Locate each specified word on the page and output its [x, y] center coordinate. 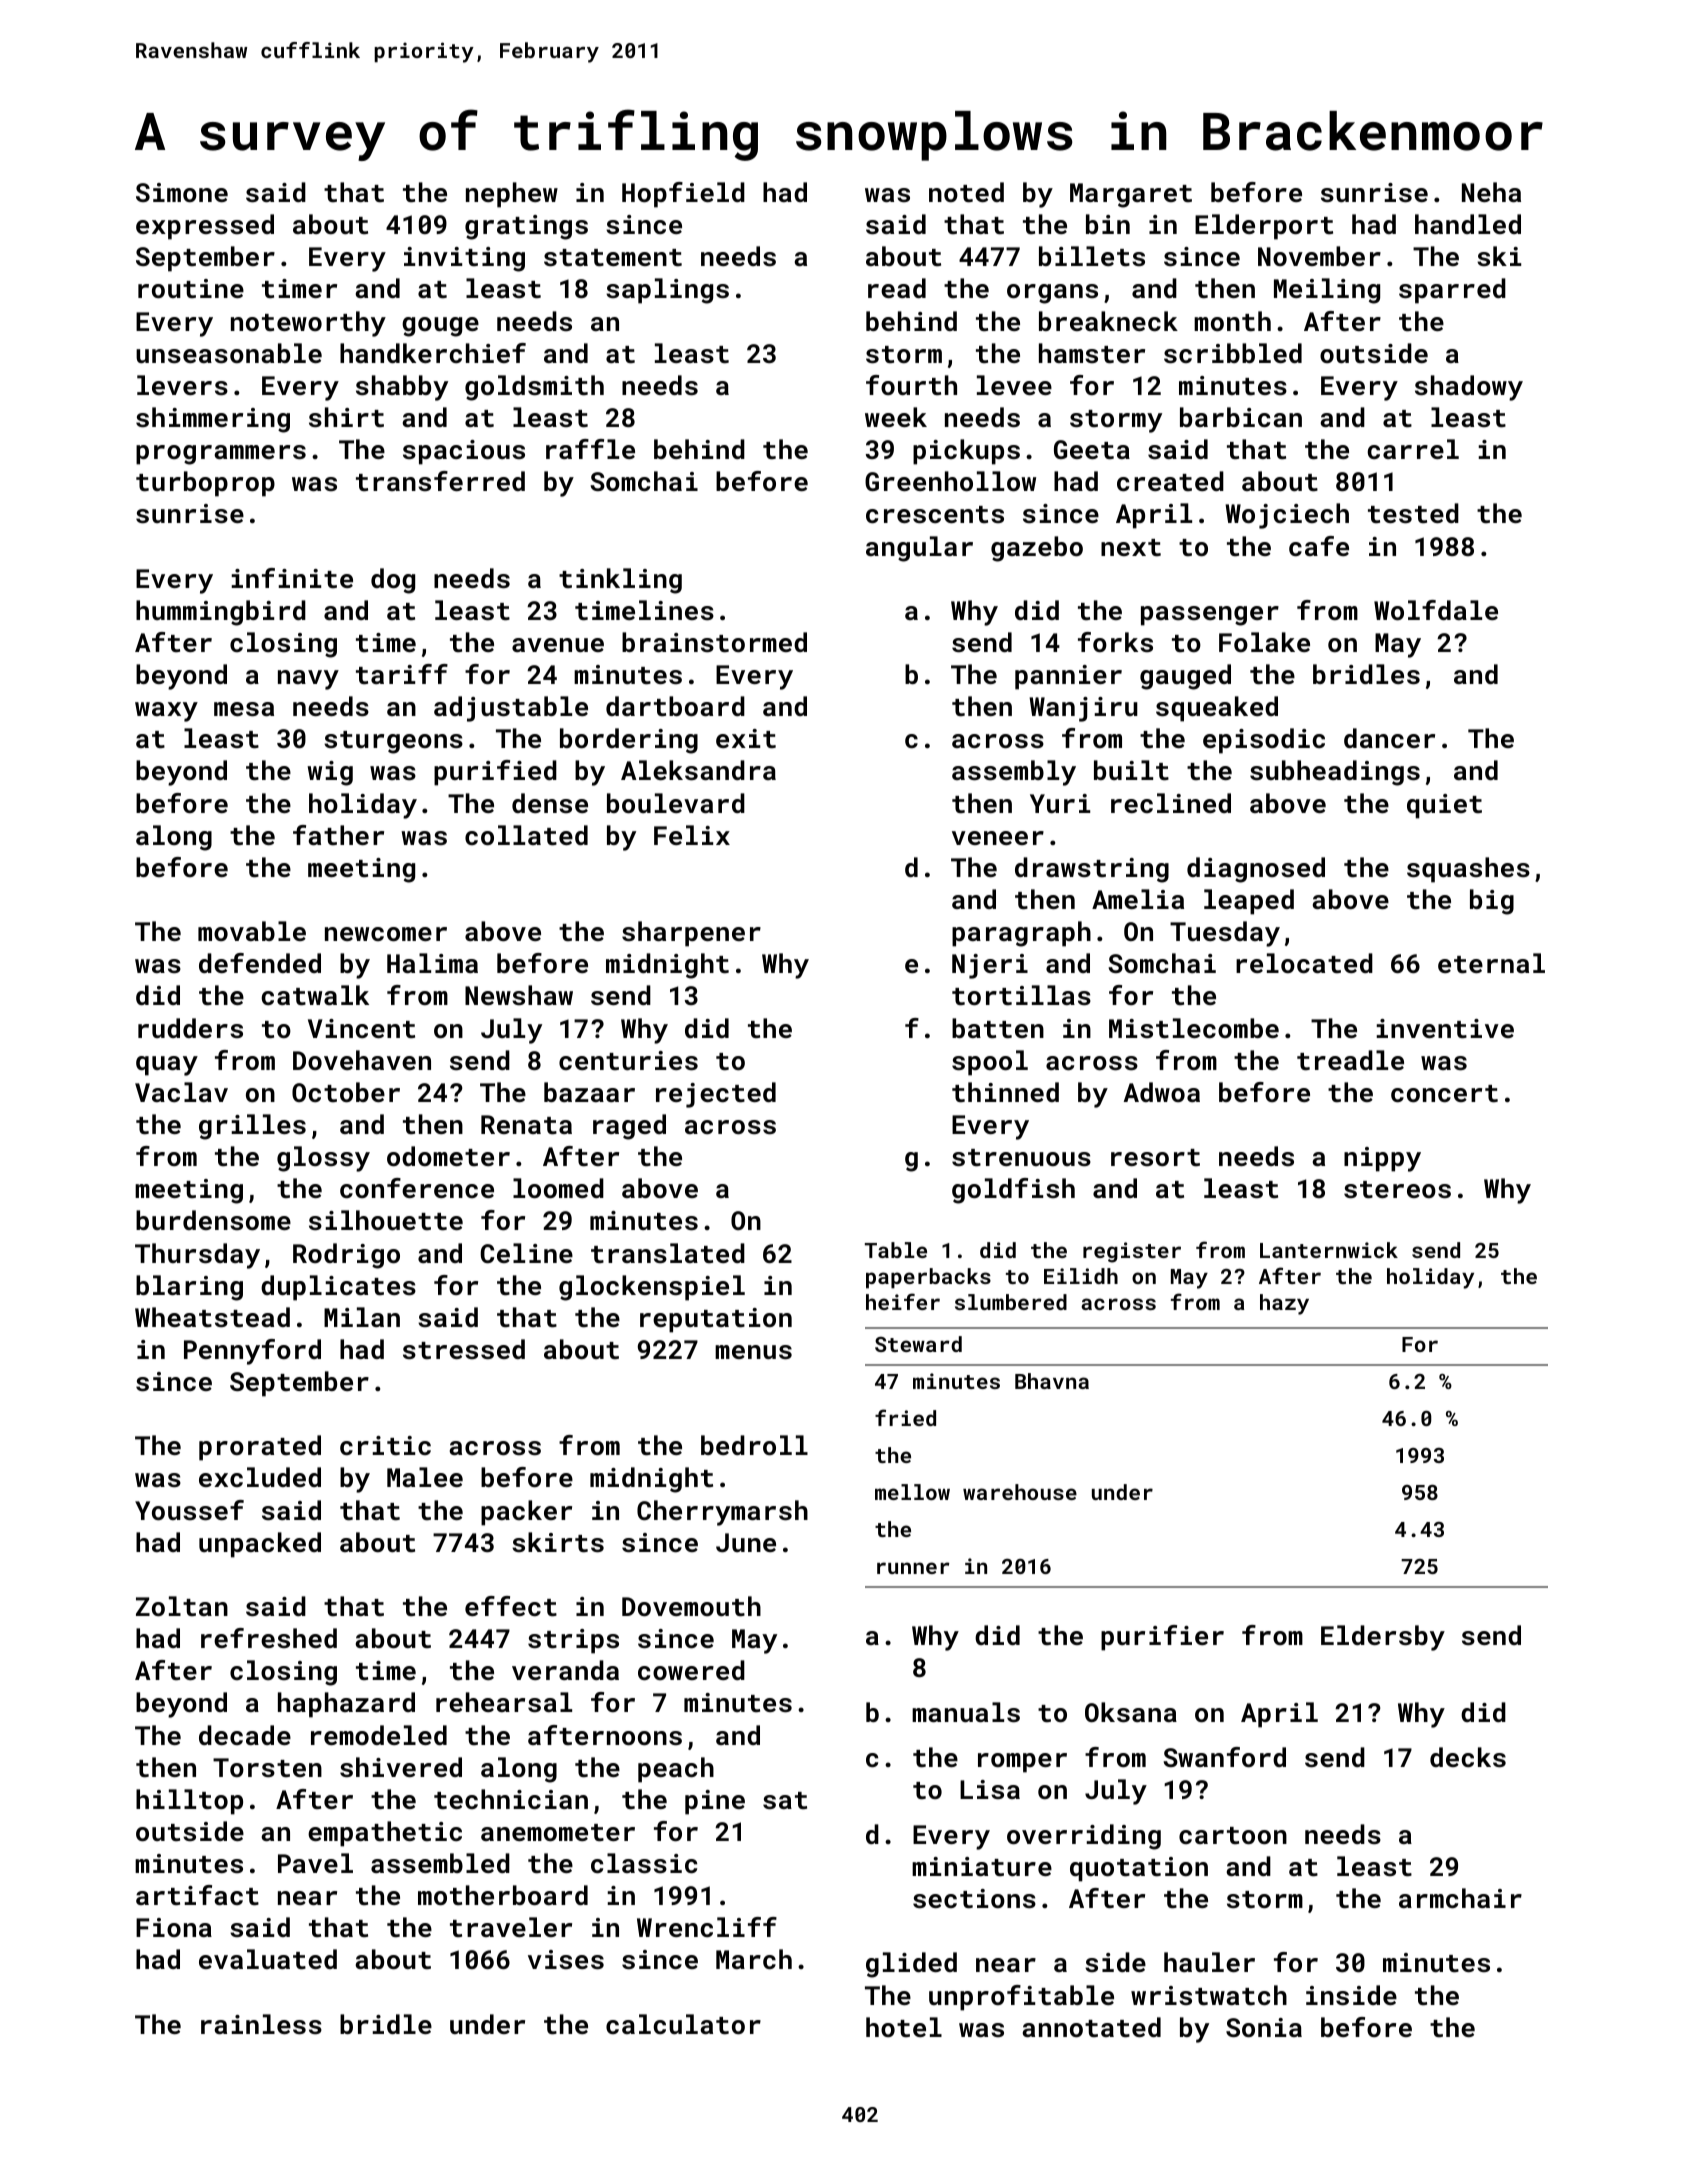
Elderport [1264, 227]
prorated [260, 1448]
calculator [683, 2024]
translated [668, 1253]
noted [966, 192]
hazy [1284, 1304]
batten [998, 1028]
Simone [182, 192]
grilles [252, 1127]
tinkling [620, 581]
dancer [1389, 738]
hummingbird [221, 613]
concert [1444, 1094]
